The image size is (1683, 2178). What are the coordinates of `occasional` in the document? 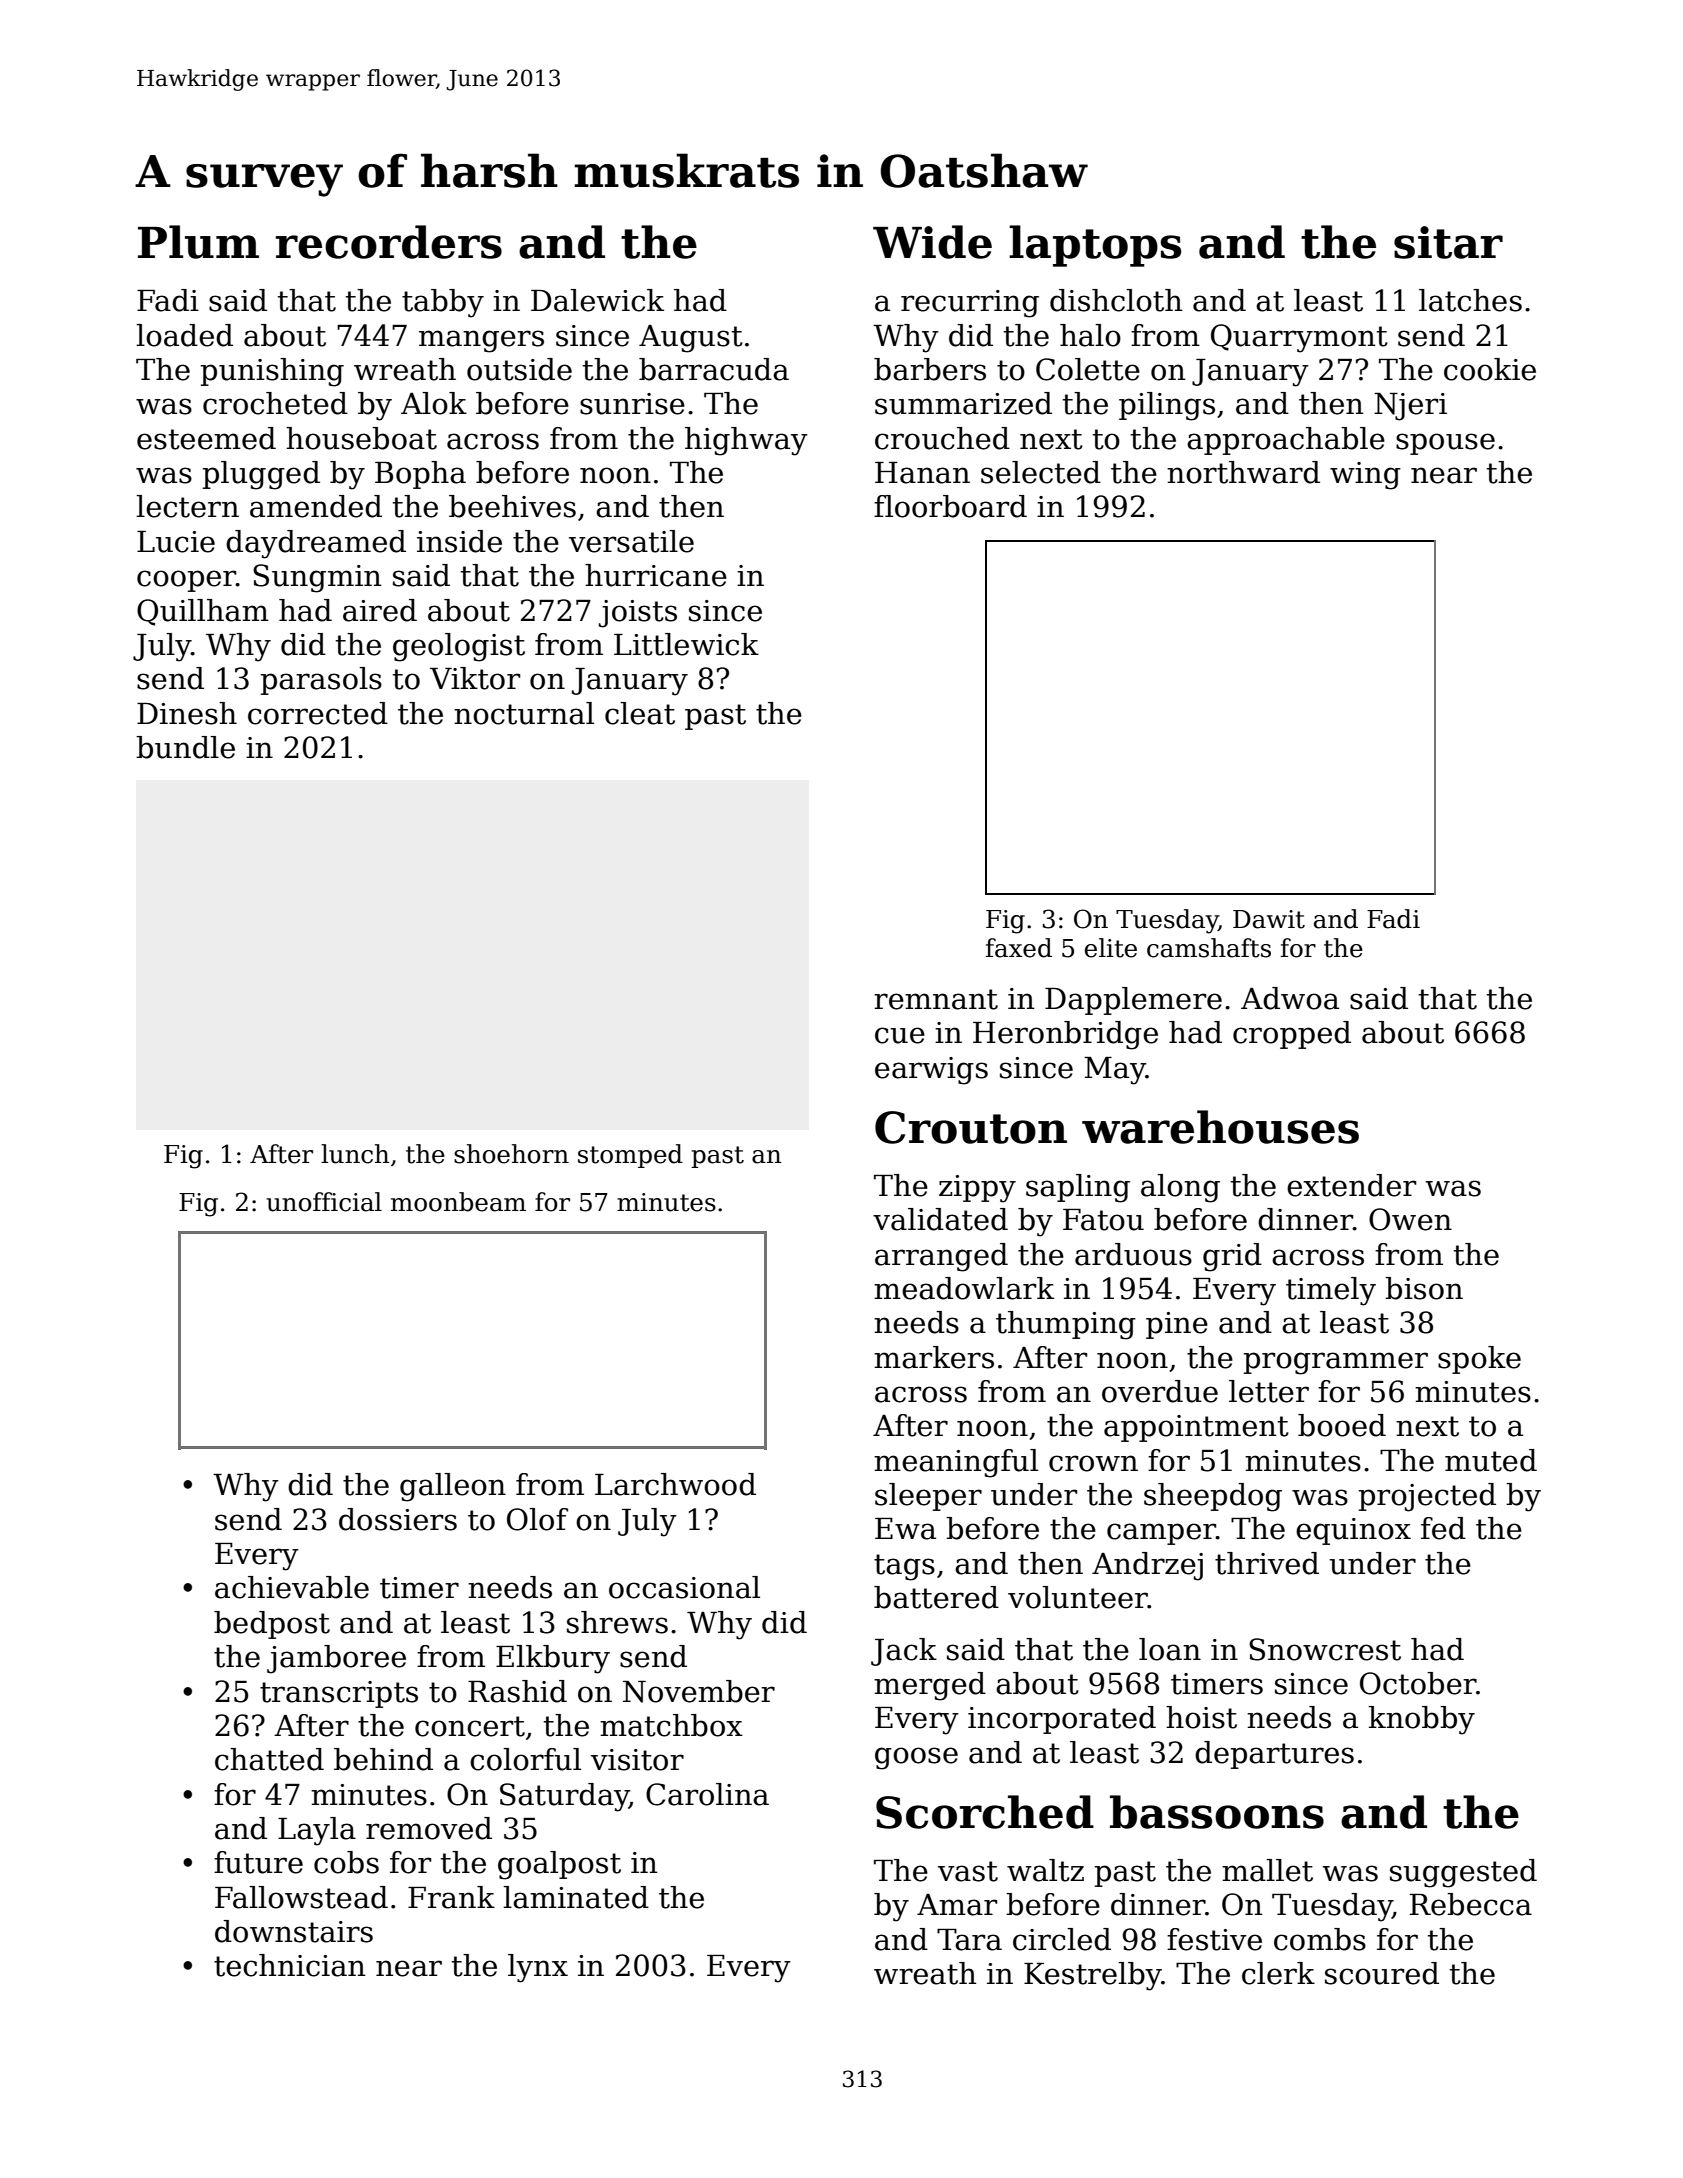 It's located at (684, 1587).
